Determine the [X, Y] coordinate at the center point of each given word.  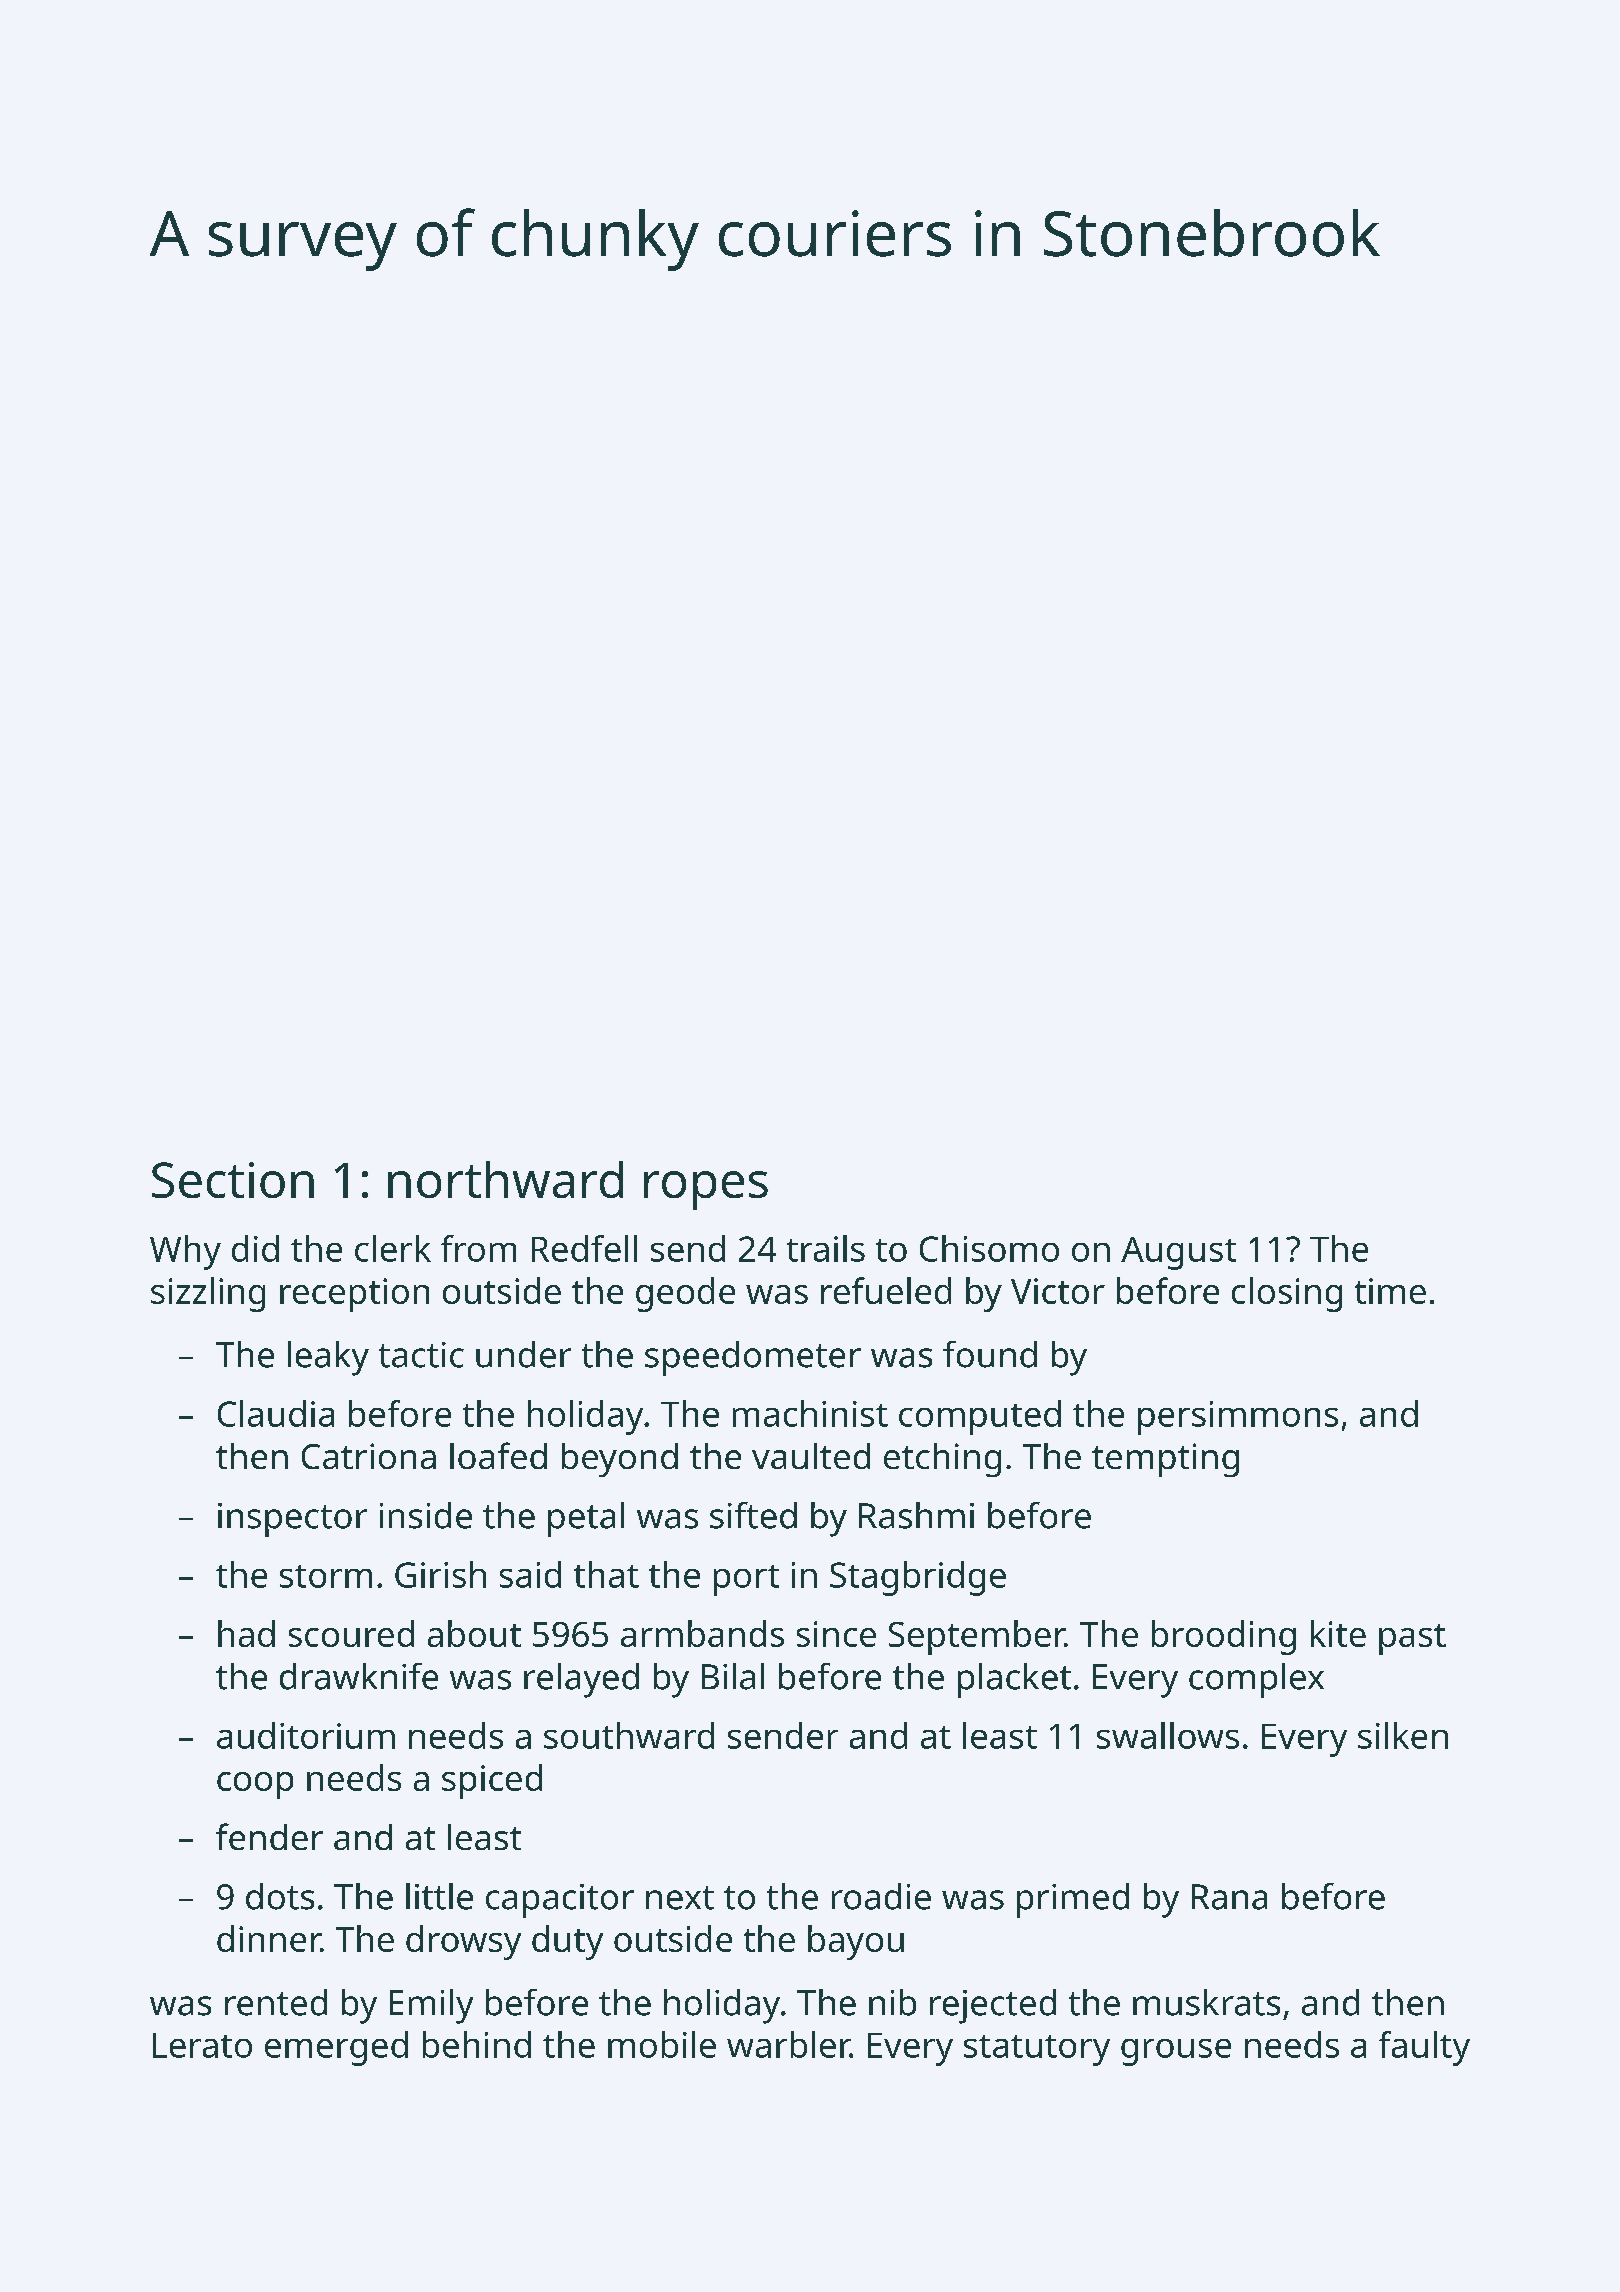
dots [280, 1896]
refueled [886, 1290]
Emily [431, 2006]
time [1390, 1291]
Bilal [733, 1676]
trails [826, 1248]
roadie [881, 1896]
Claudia [276, 1413]
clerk [393, 1248]
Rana [1229, 1897]
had [246, 1633]
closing [1287, 1294]
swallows [1168, 1735]
